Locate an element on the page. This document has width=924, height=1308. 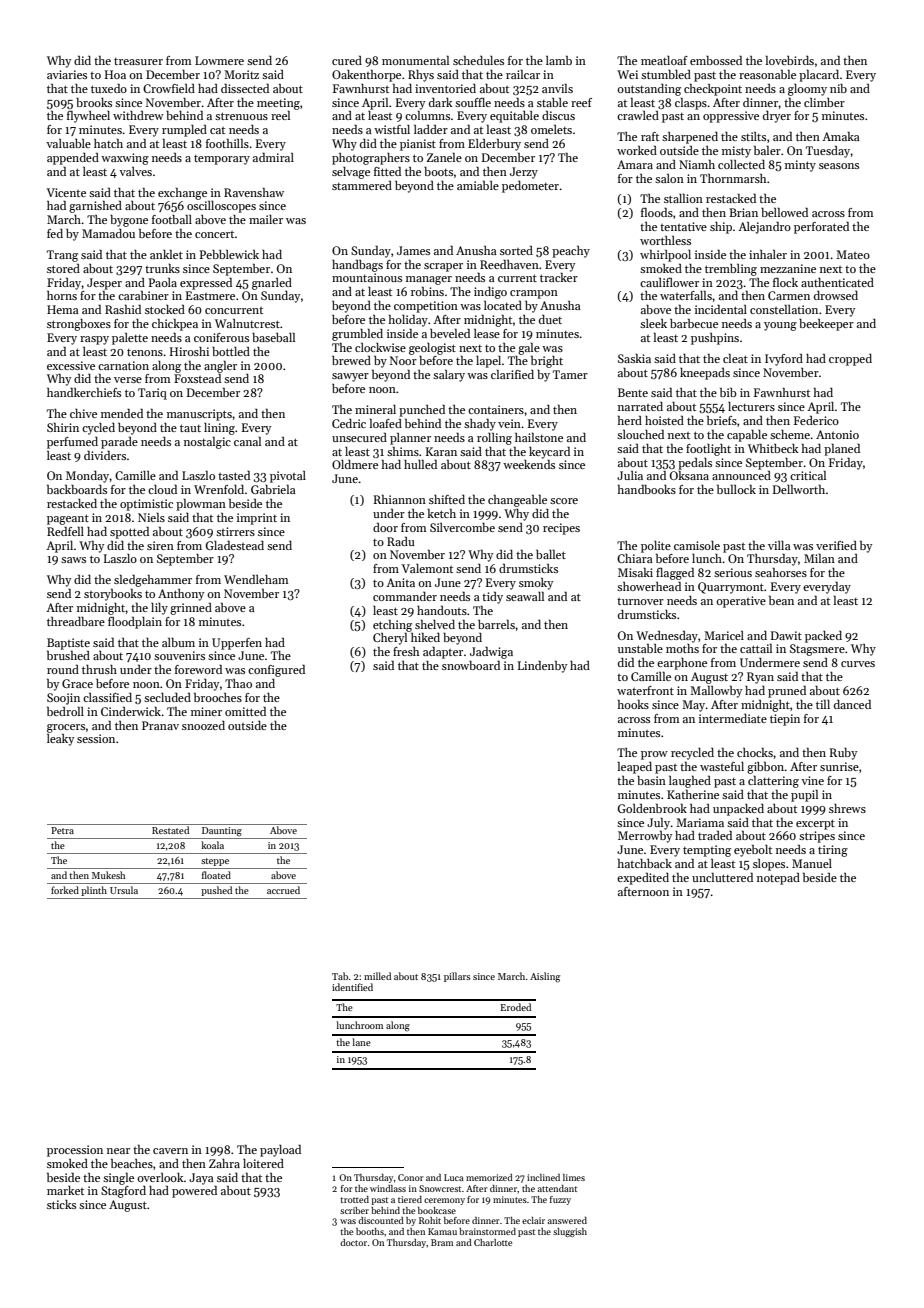
pillars is located at coordinates (457, 977).
